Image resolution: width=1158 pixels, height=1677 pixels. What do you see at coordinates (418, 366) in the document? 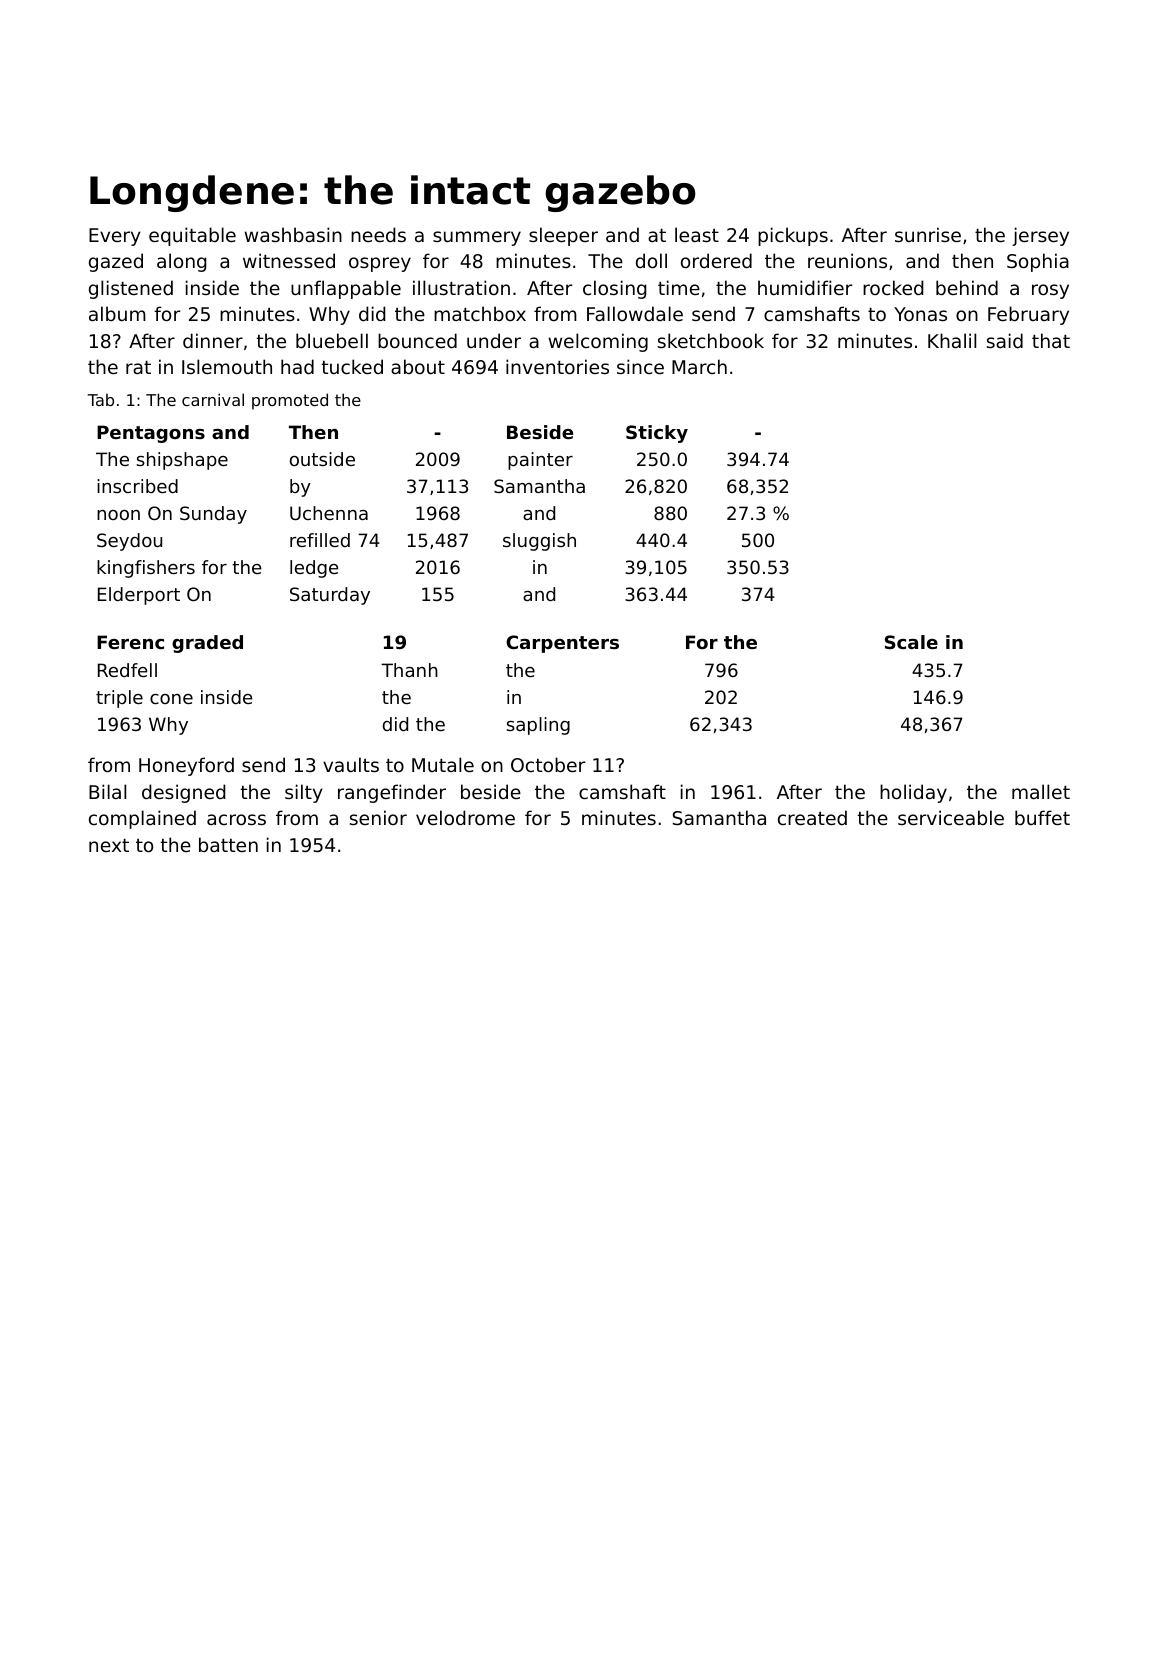
I see `about` at bounding box center [418, 366].
